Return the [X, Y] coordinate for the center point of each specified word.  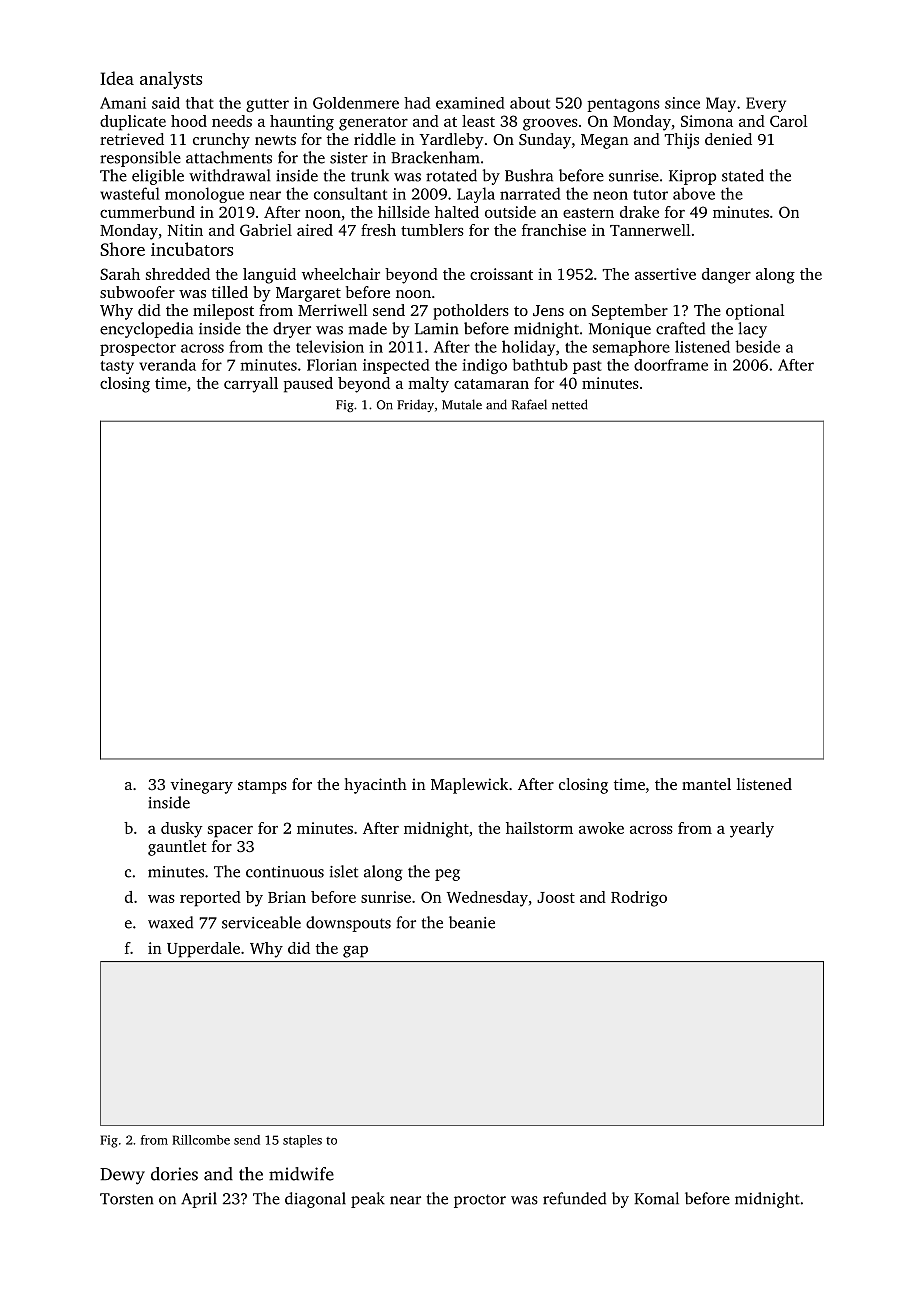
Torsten [126, 1199]
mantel [706, 784]
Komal [656, 1198]
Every [766, 104]
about [530, 103]
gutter [267, 105]
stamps [262, 787]
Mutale [462, 404]
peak [368, 1200]
